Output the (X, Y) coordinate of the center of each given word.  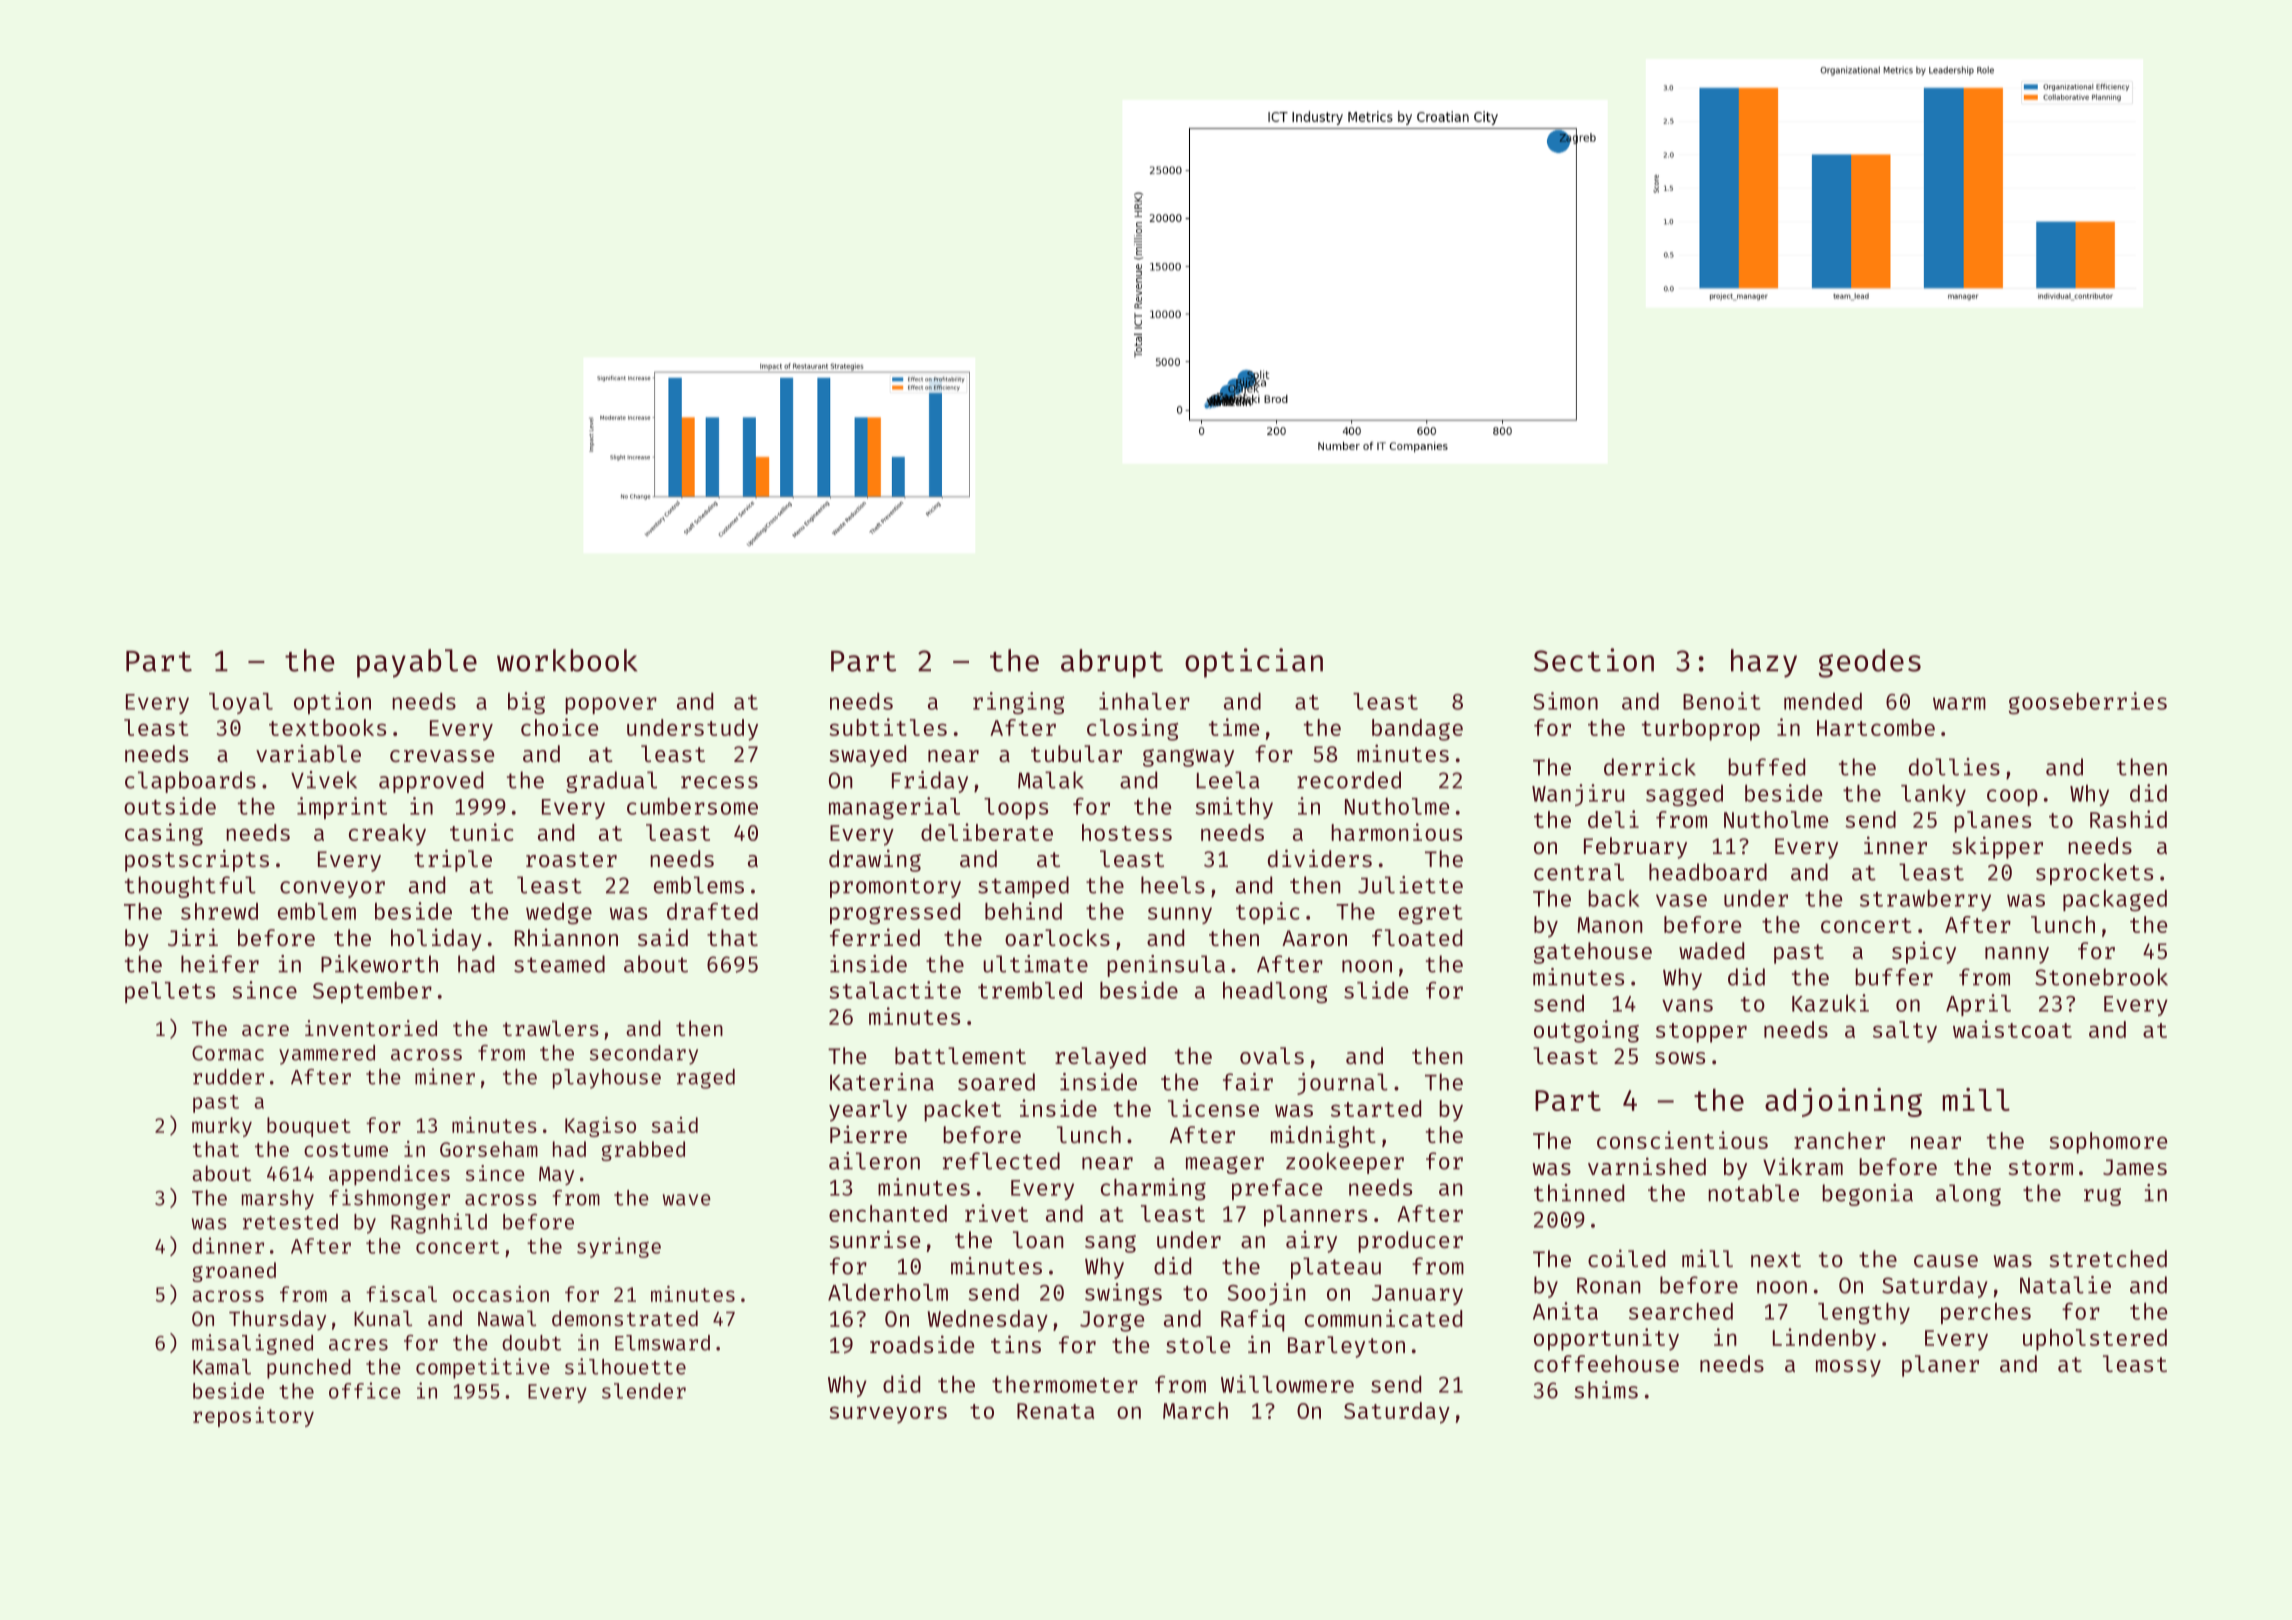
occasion (501, 1294)
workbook (567, 660)
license (1213, 1108)
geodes (1870, 663)
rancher (1839, 1140)
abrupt (1112, 663)
